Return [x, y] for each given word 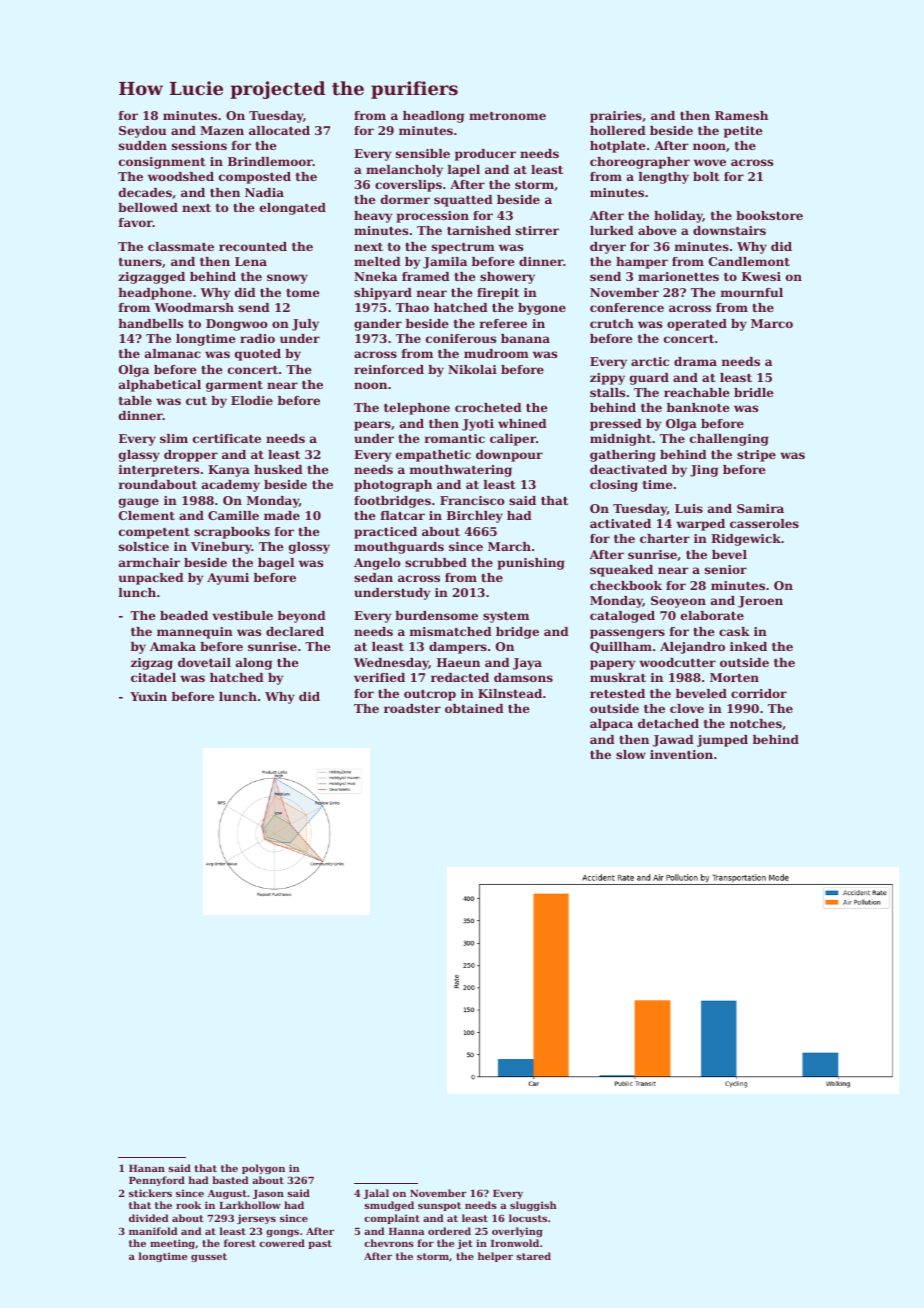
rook [188, 1205]
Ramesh [741, 115]
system [506, 617]
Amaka [173, 646]
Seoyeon [678, 602]
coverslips [408, 186]
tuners [140, 262]
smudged [389, 1206]
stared [533, 1256]
